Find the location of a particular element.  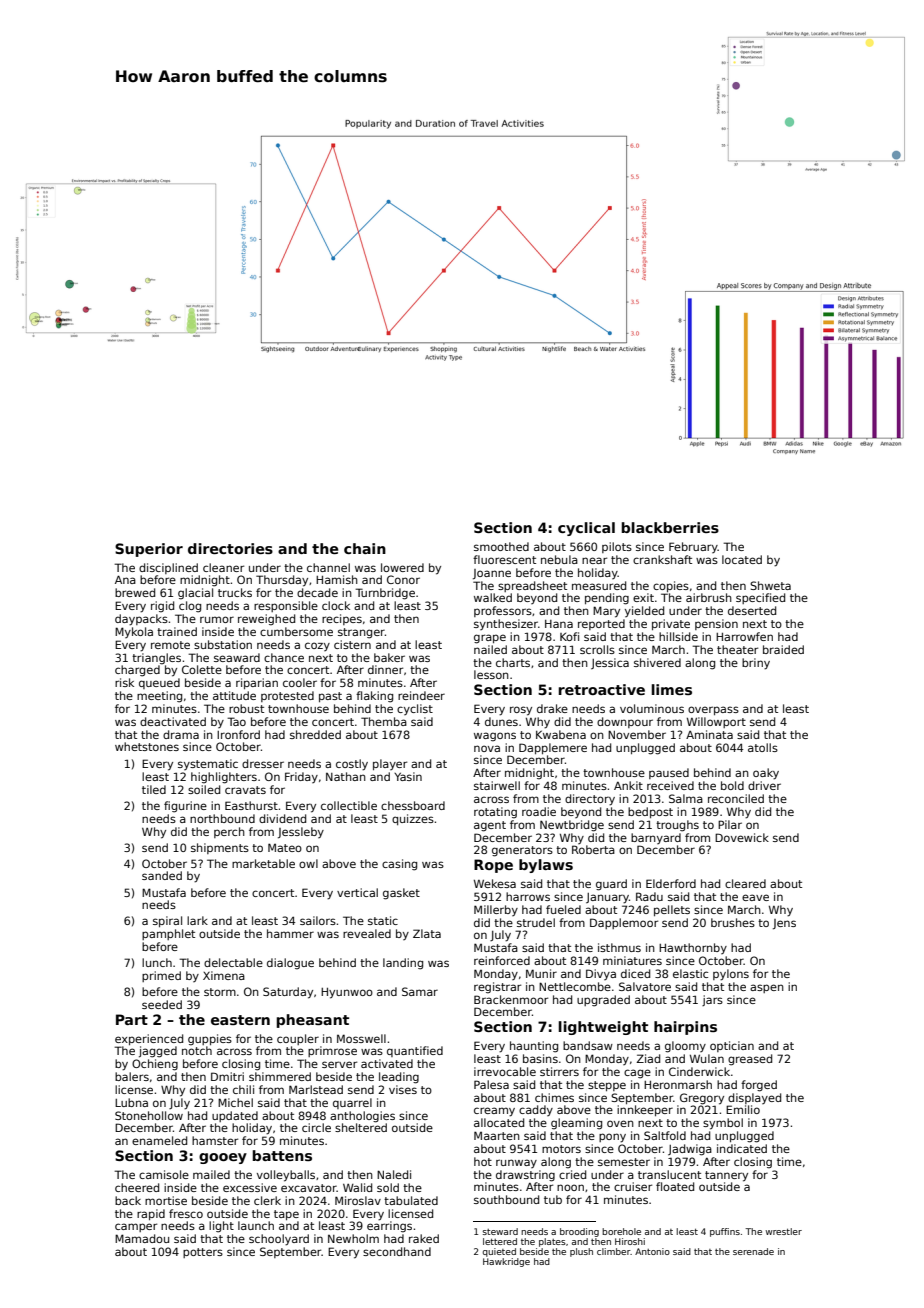

dialogue is located at coordinates (290, 964).
